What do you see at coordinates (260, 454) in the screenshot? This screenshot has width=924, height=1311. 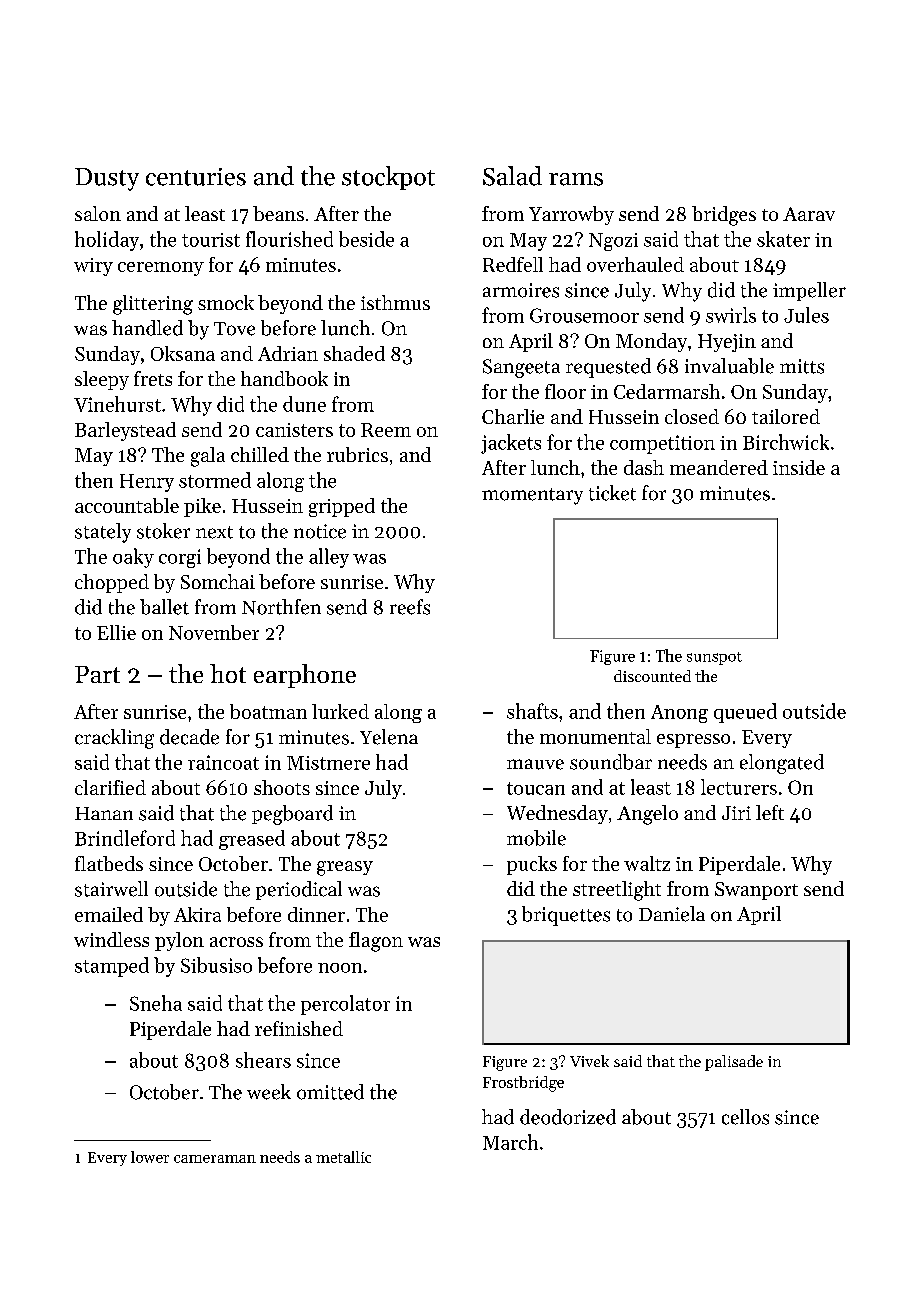 I see `chilled` at bounding box center [260, 454].
